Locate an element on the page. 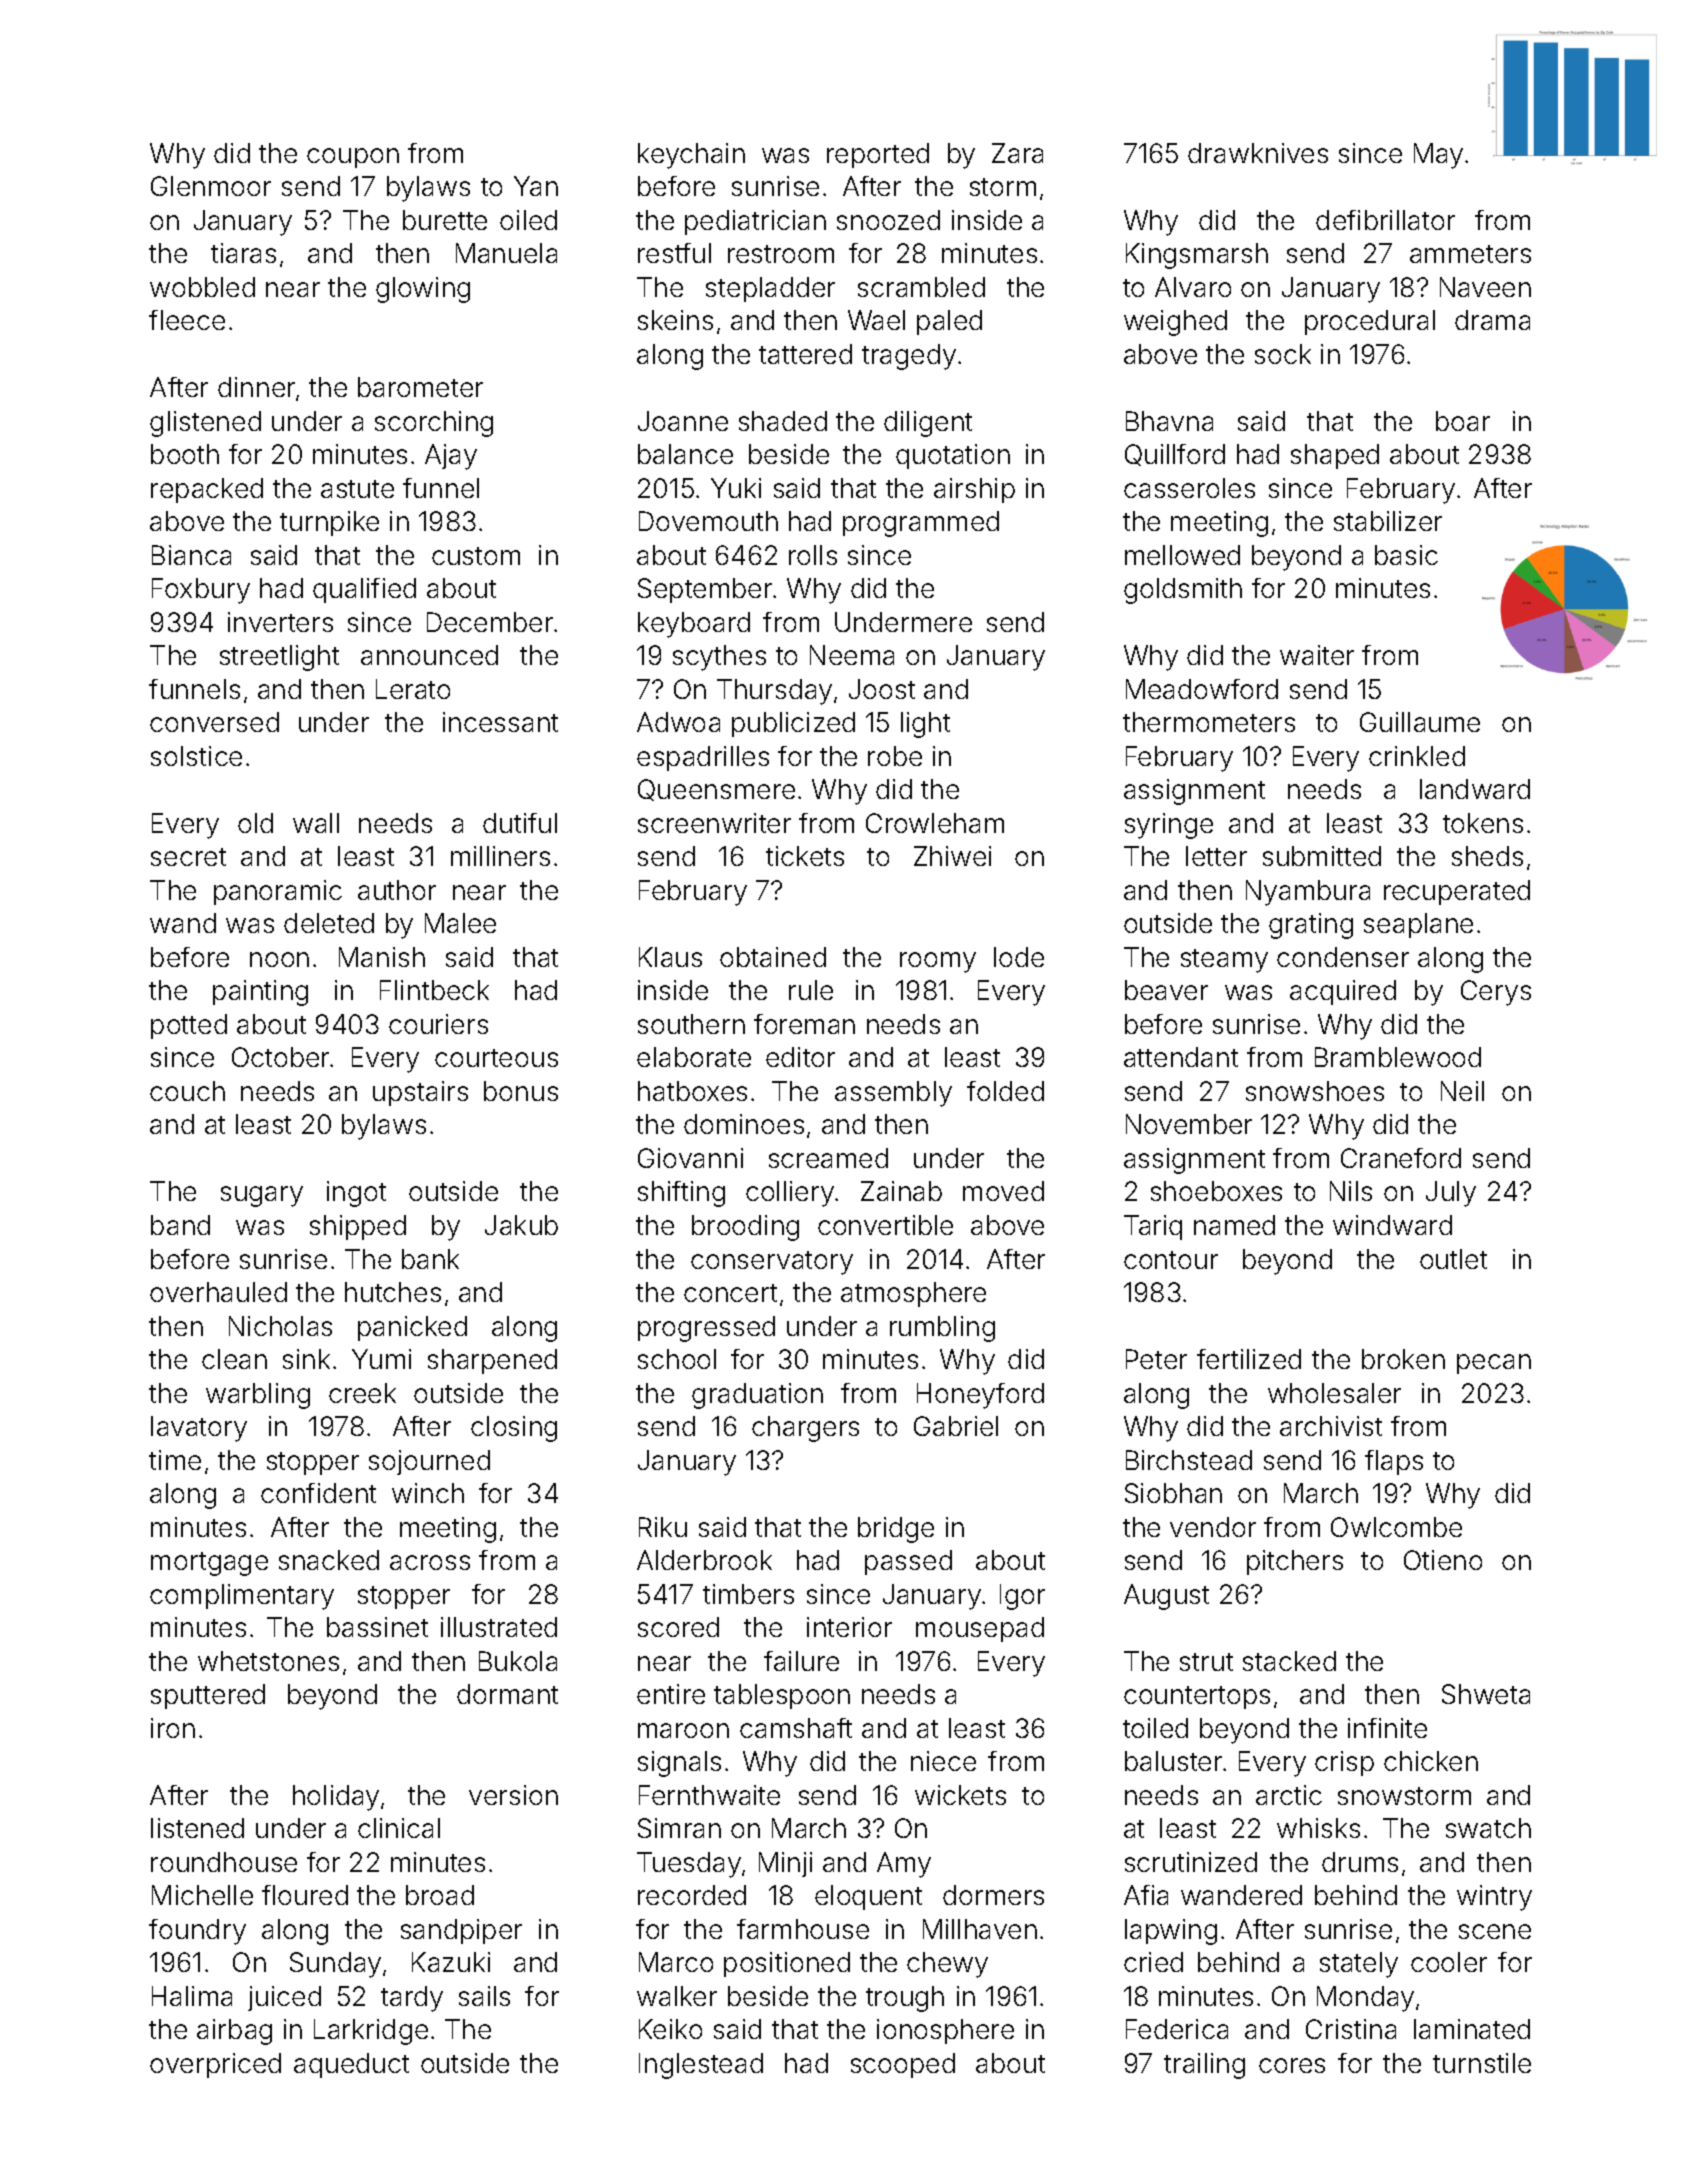 This page has width=1683, height=2178. graduation is located at coordinates (757, 1396).
